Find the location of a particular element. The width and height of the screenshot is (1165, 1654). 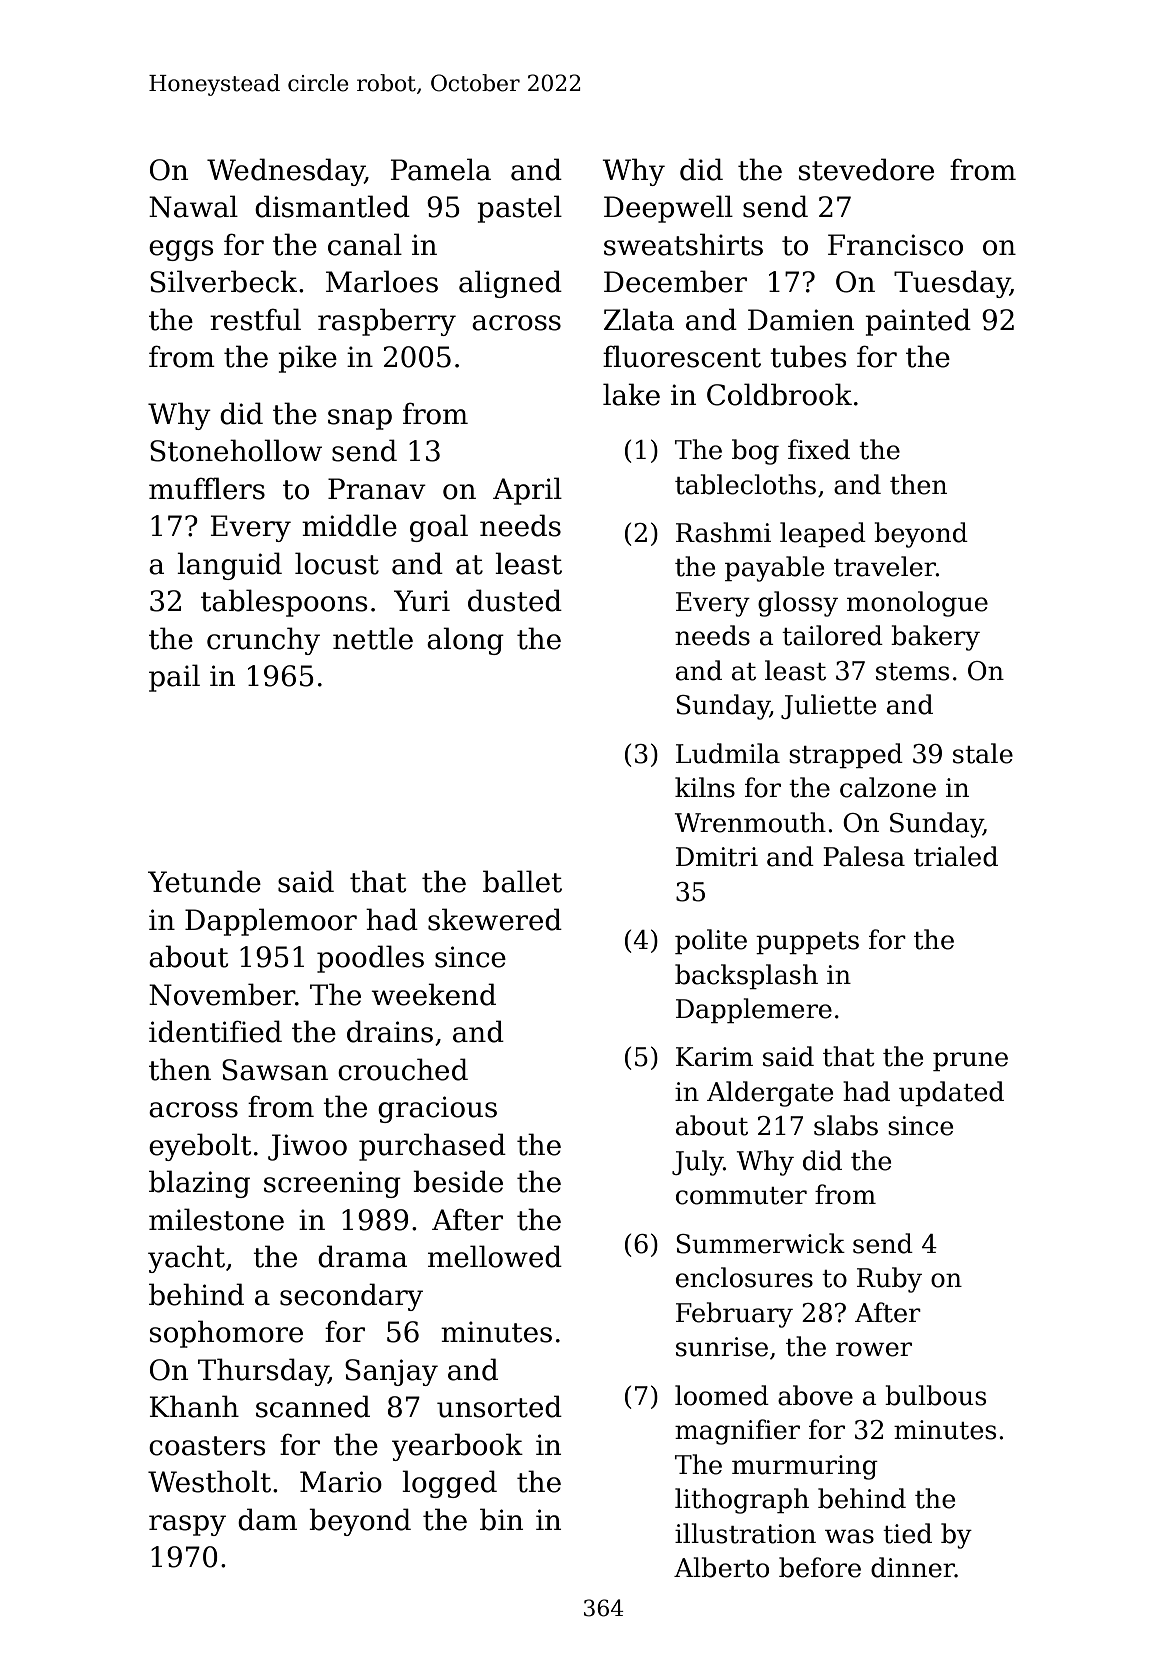

bin is located at coordinates (501, 1519).
